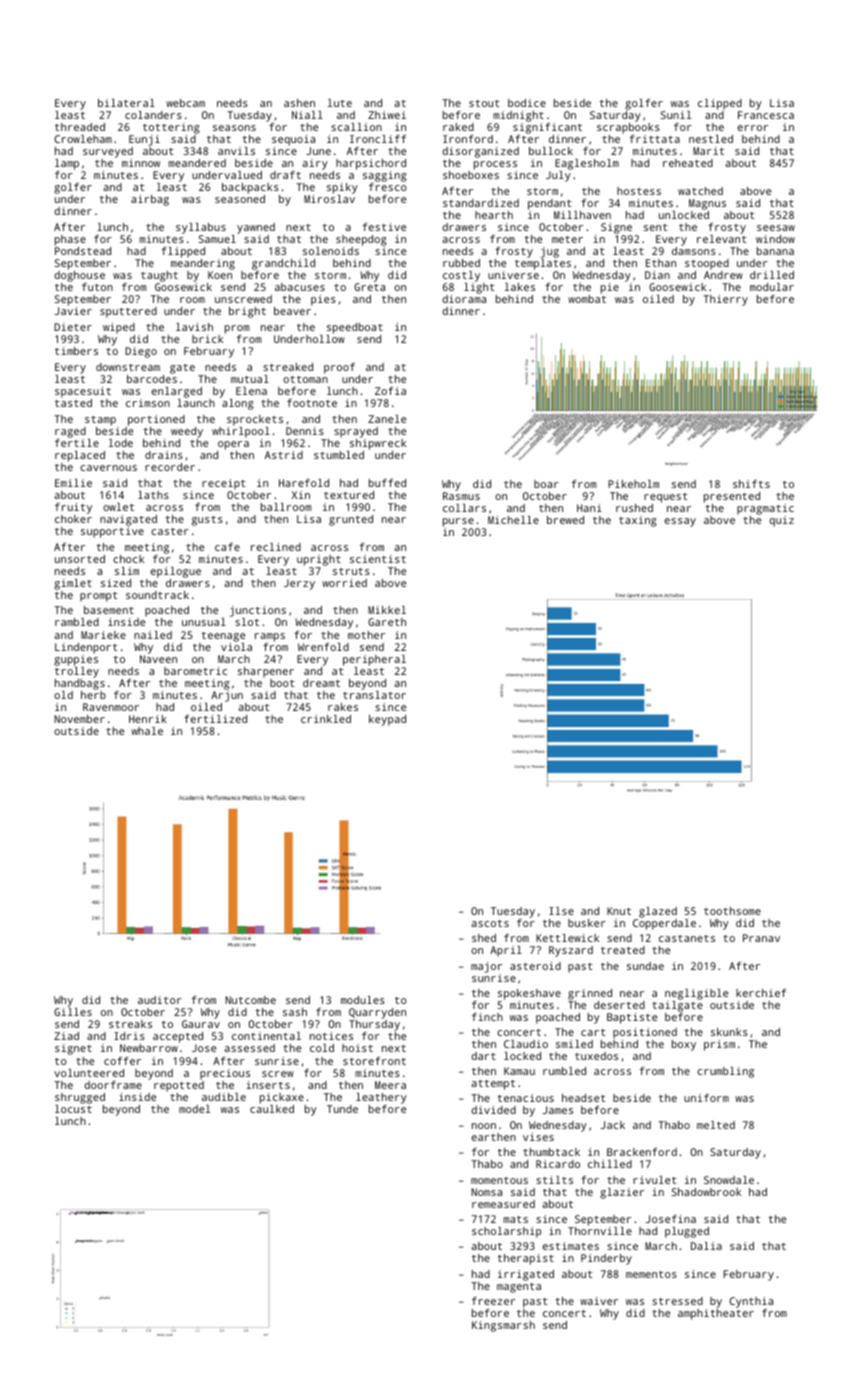 The height and width of the document is (1400, 849). What do you see at coordinates (159, 276) in the document?
I see `taught` at bounding box center [159, 276].
